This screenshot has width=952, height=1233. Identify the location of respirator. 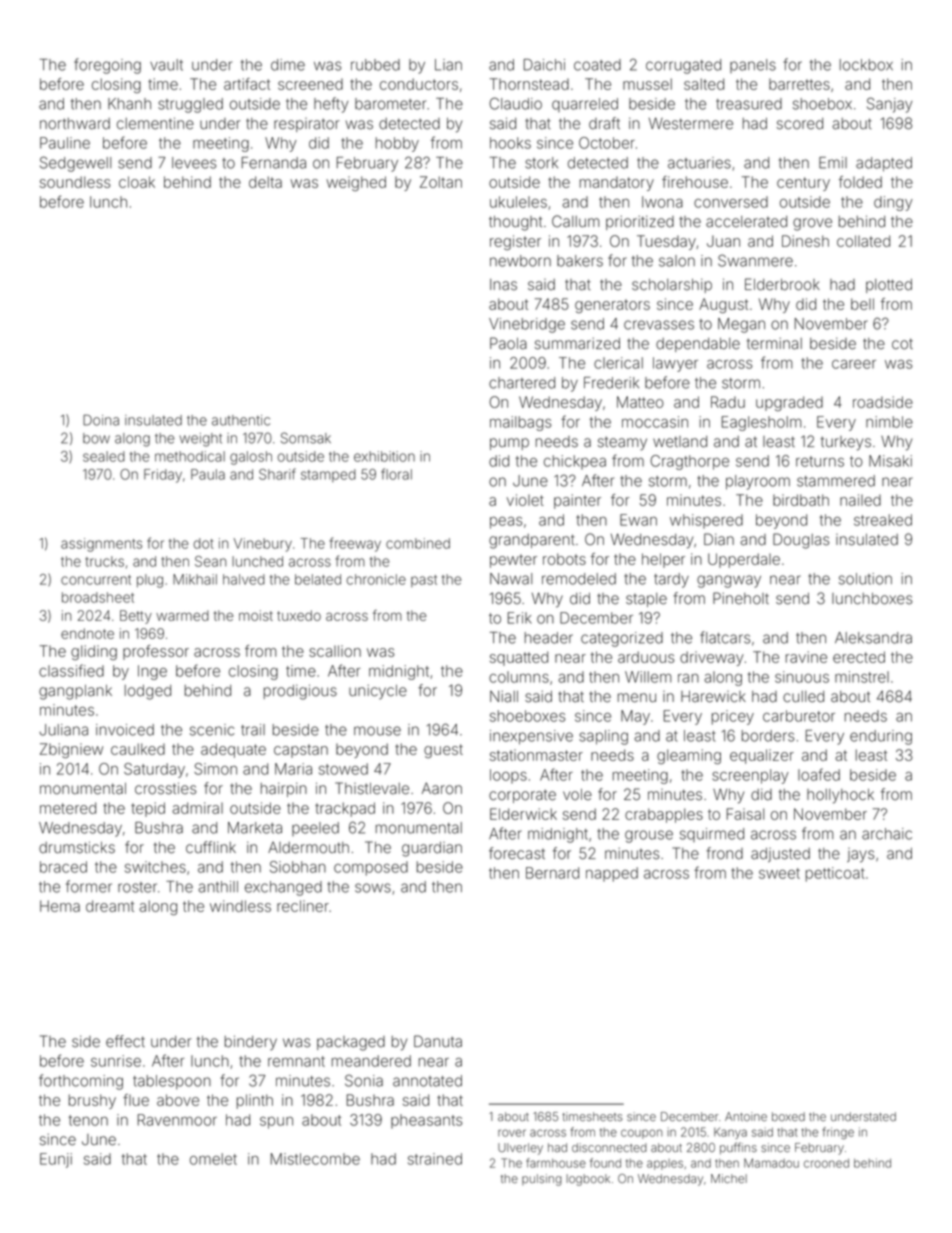
(306, 125).
